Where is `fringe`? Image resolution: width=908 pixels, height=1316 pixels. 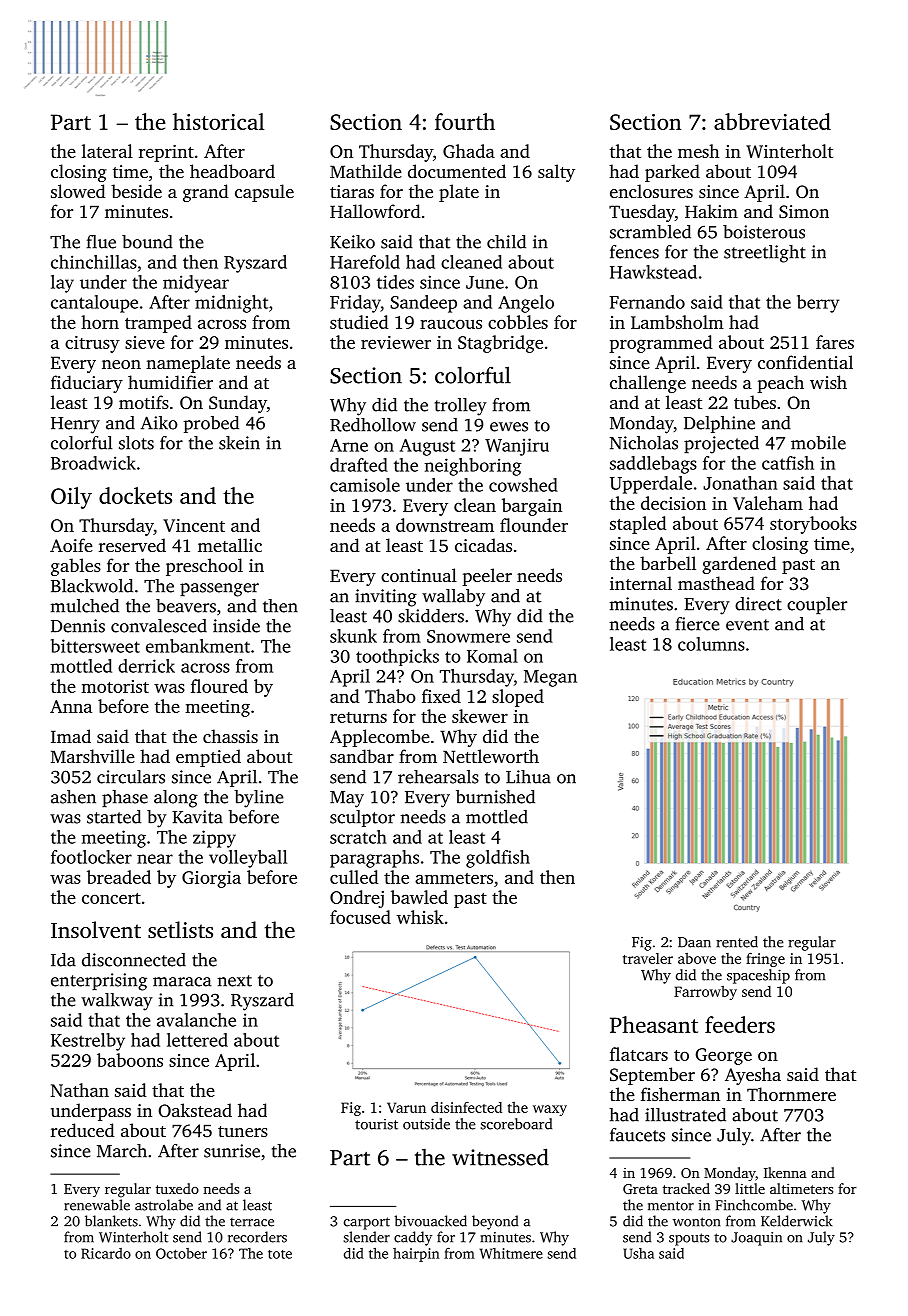 fringe is located at coordinates (765, 959).
